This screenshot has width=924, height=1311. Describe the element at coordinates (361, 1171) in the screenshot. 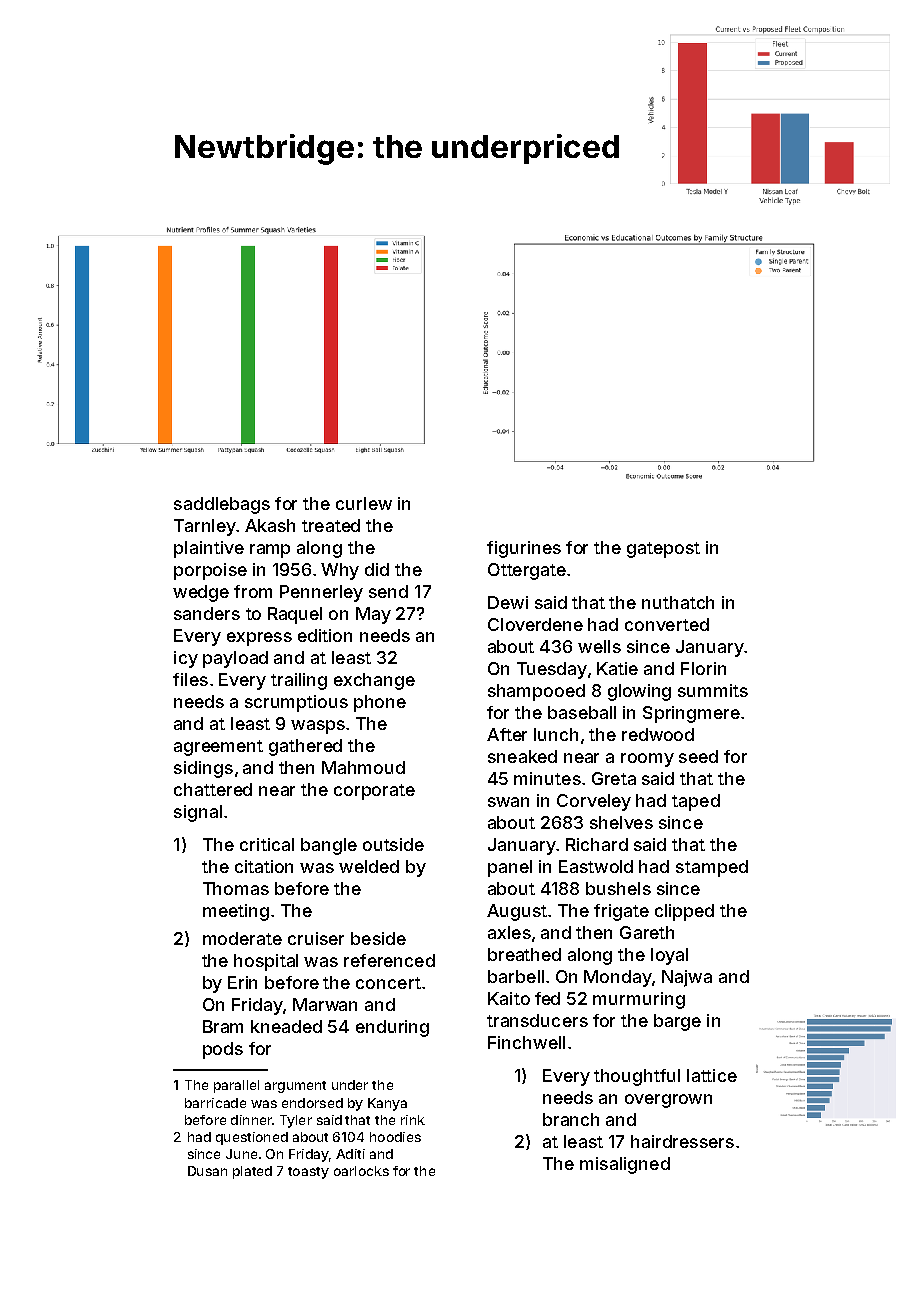

I see `oarlocks` at that location.
